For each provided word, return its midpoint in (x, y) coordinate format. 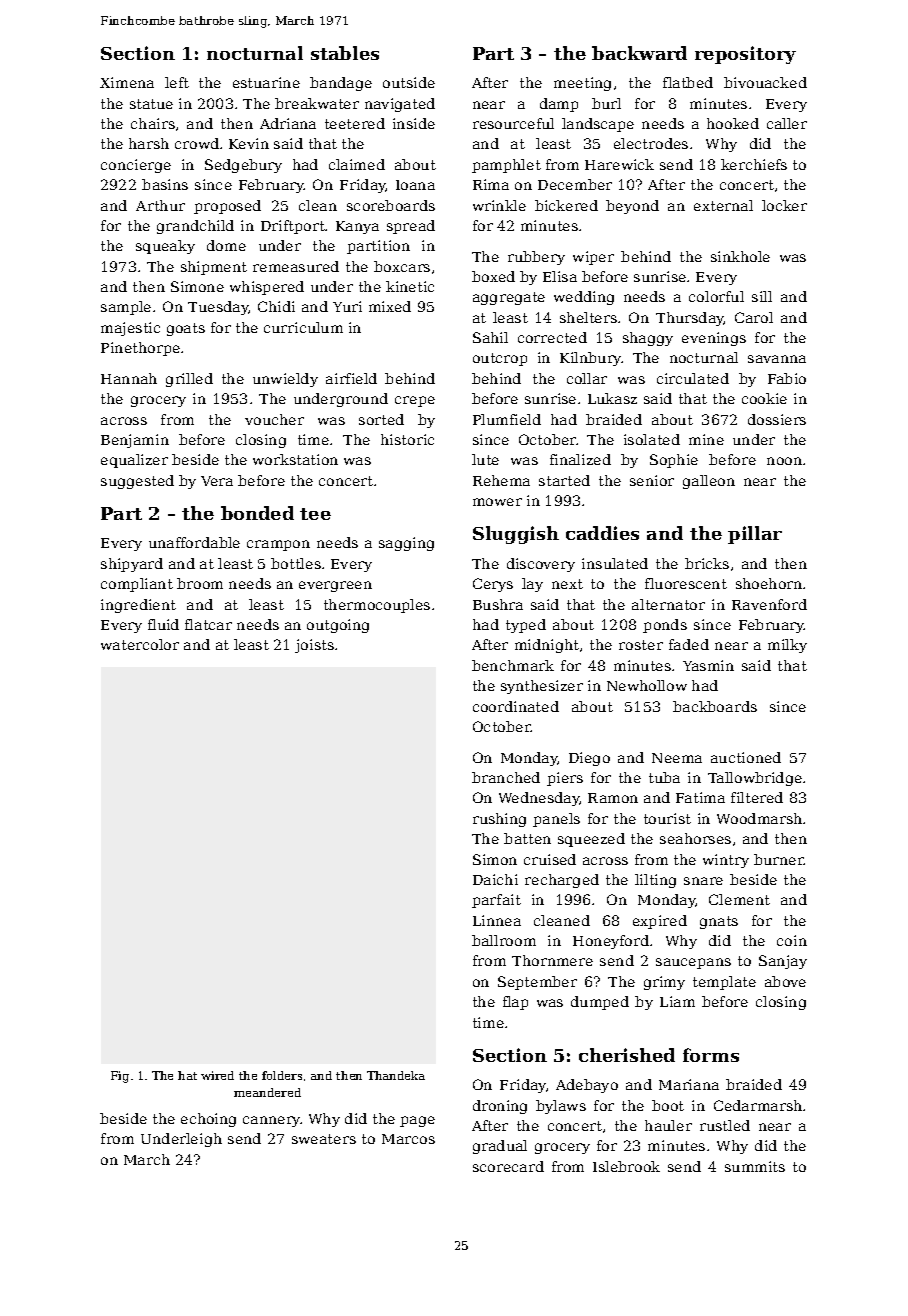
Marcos (408, 1139)
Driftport (293, 227)
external (723, 205)
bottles (296, 563)
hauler (668, 1125)
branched (506, 777)
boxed (493, 276)
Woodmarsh (759, 818)
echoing (208, 1120)
